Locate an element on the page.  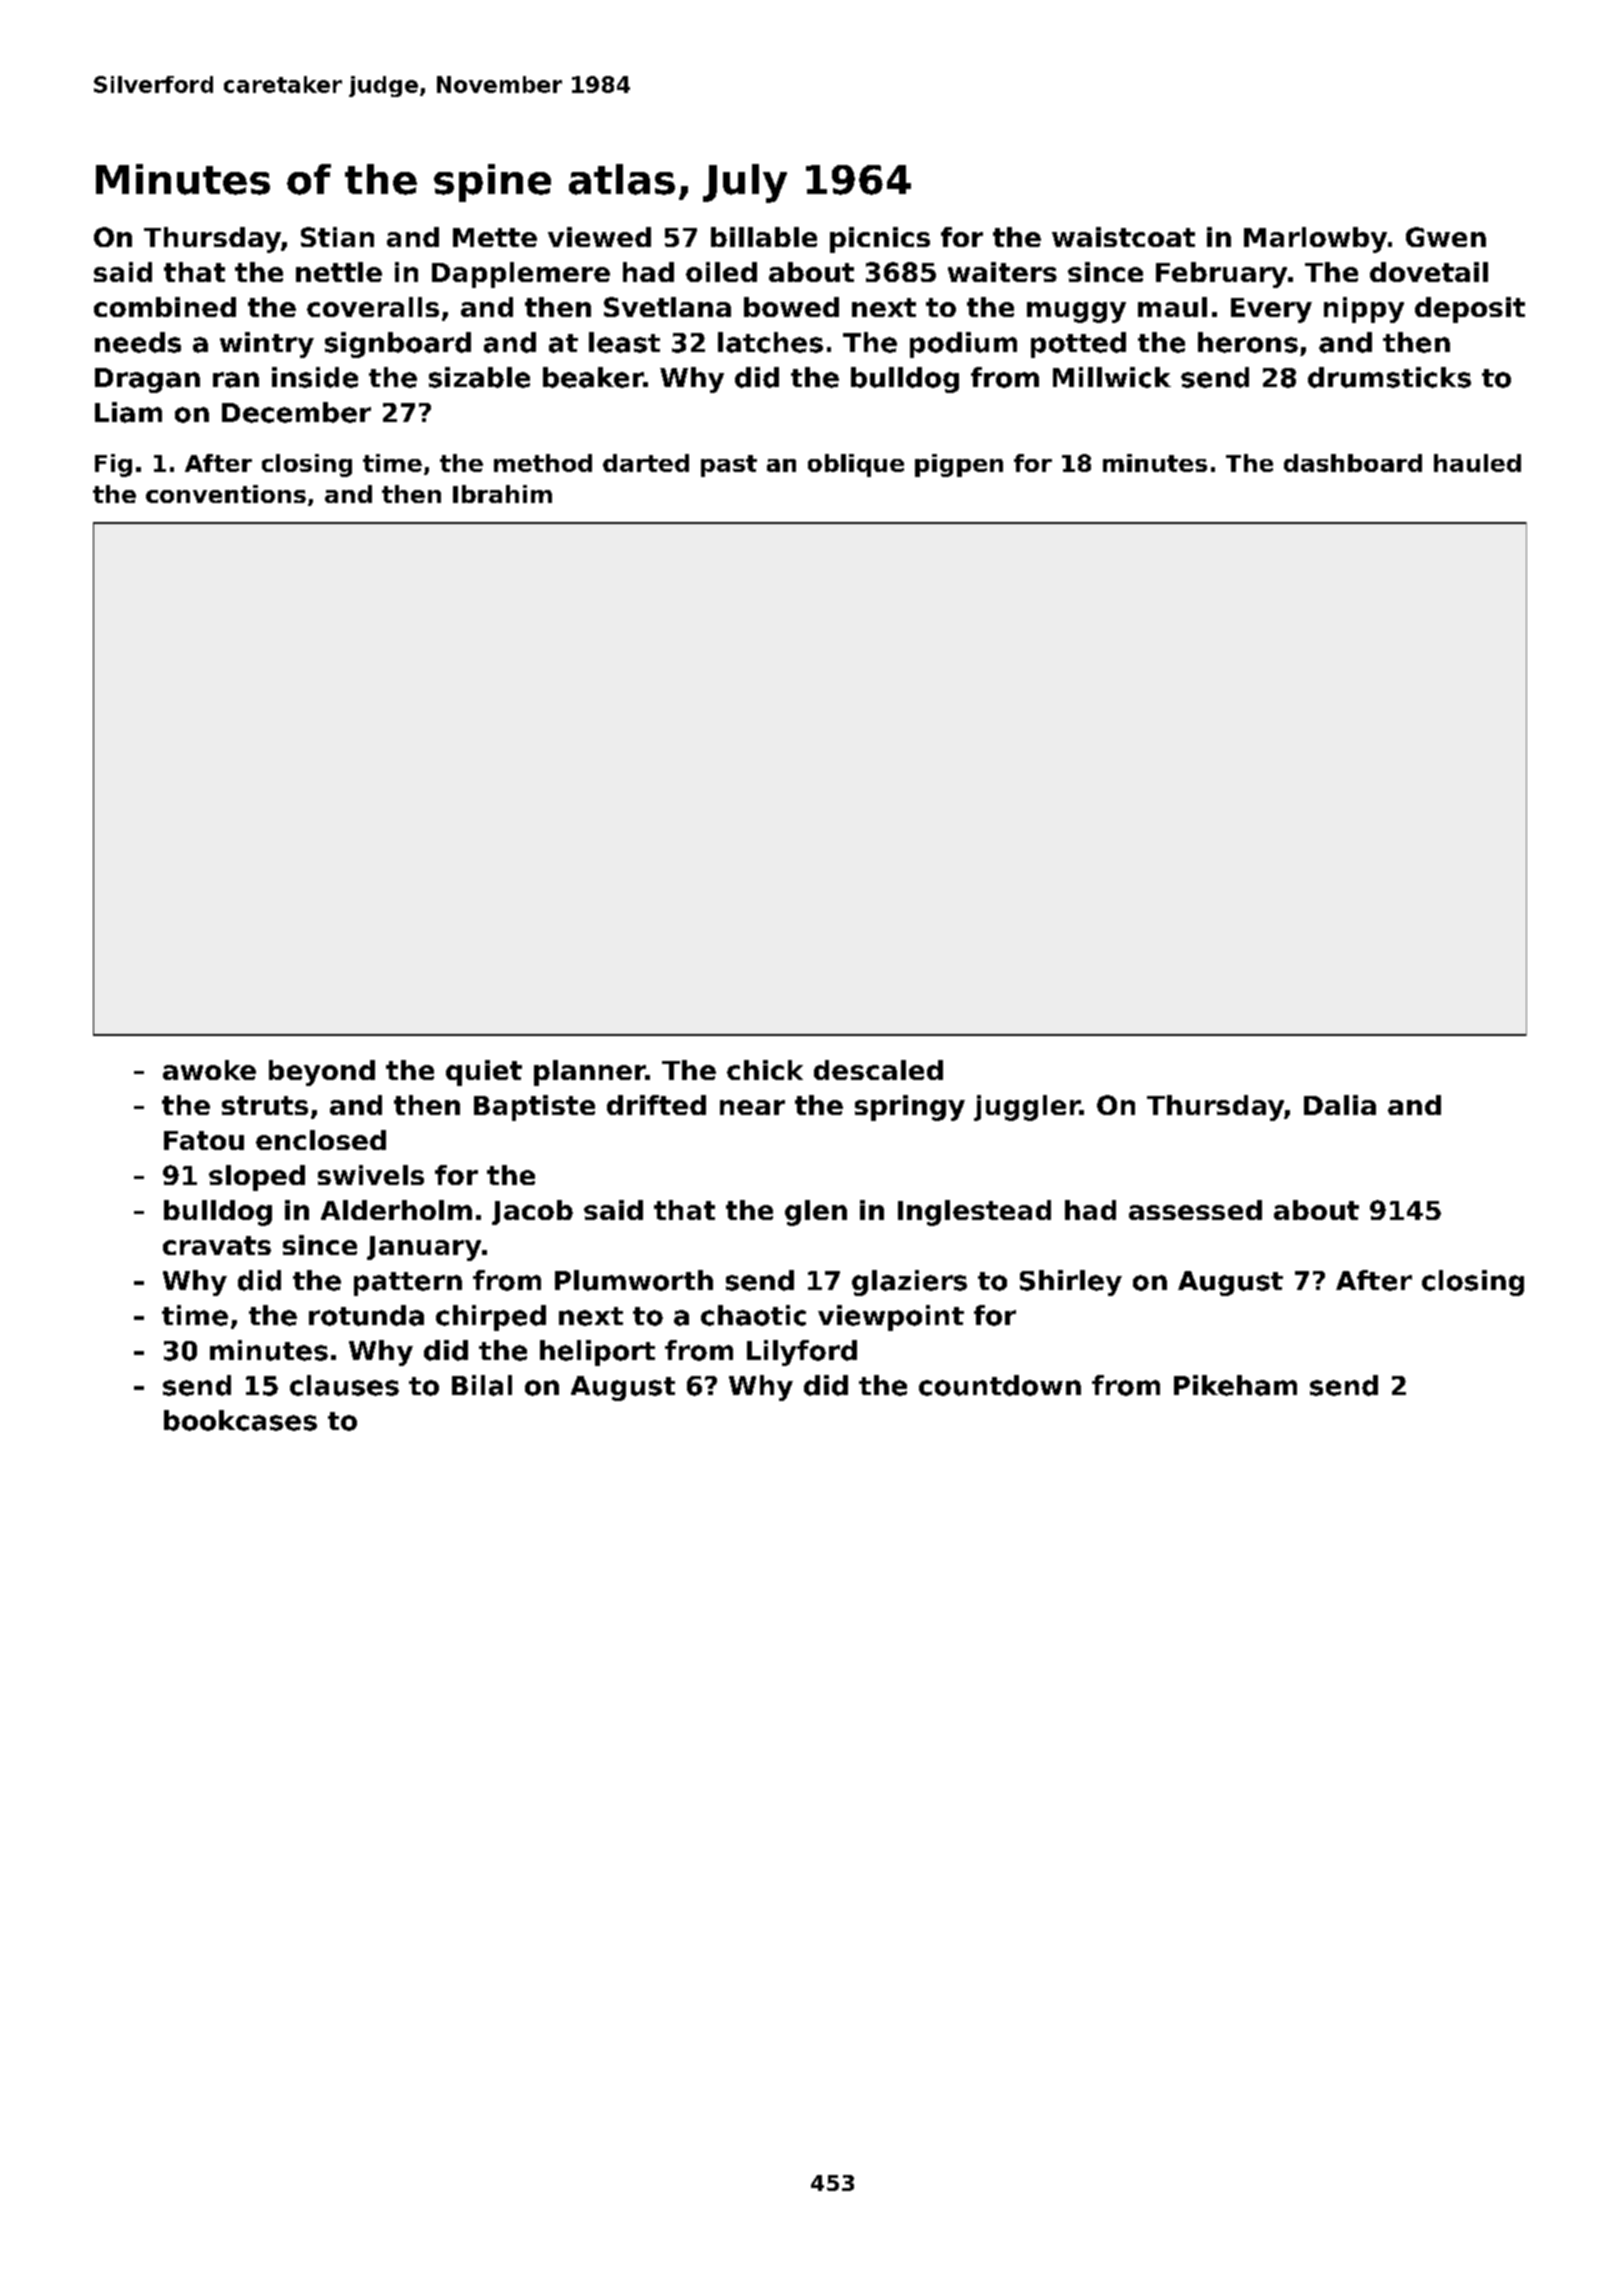
awoke is located at coordinates (209, 1070).
